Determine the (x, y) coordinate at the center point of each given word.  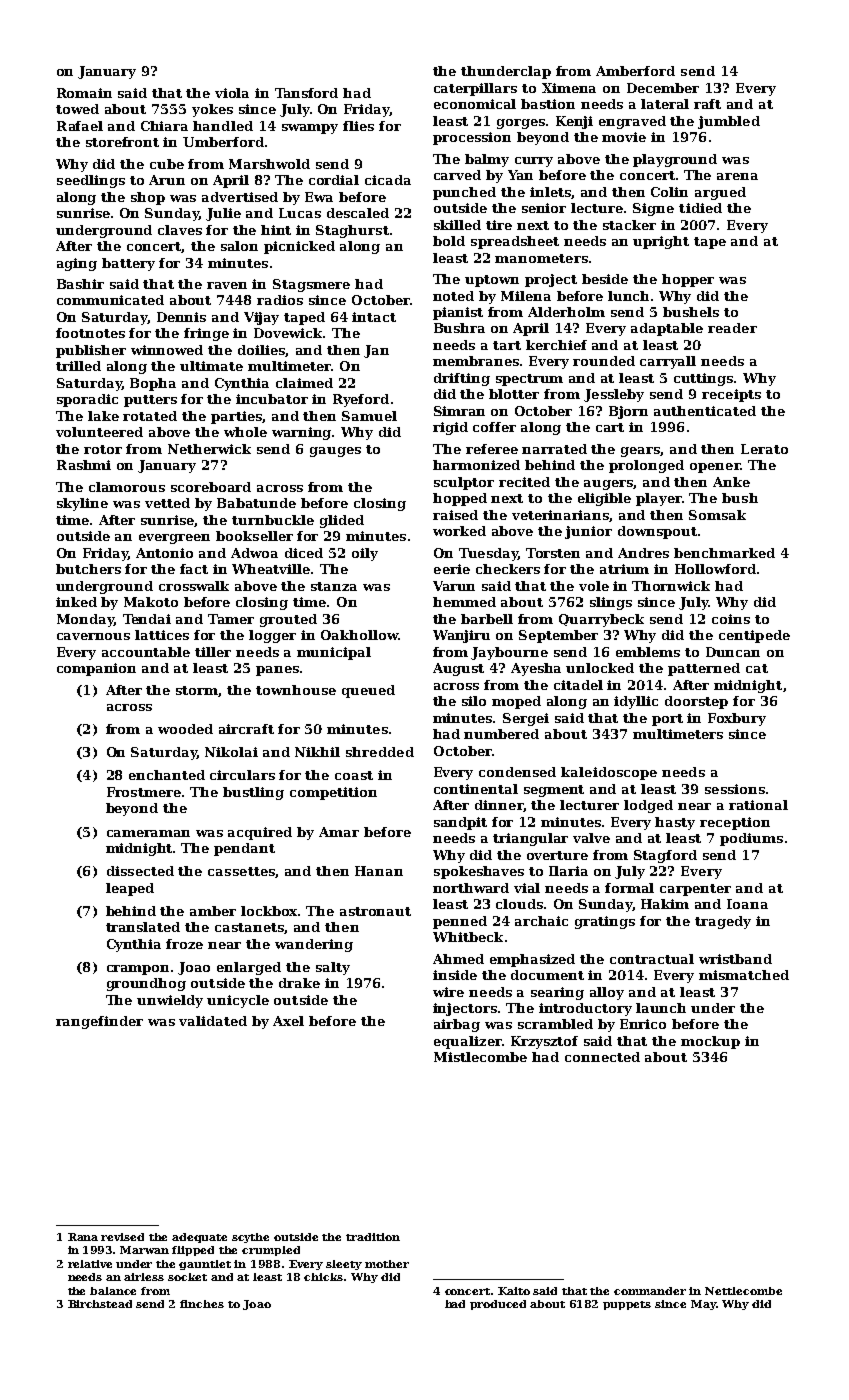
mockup (710, 1042)
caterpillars (475, 89)
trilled (78, 366)
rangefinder (99, 1022)
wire (448, 992)
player (659, 499)
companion (96, 669)
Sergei (526, 719)
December (663, 88)
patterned (704, 669)
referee (492, 449)
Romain (84, 93)
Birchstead (100, 1304)
